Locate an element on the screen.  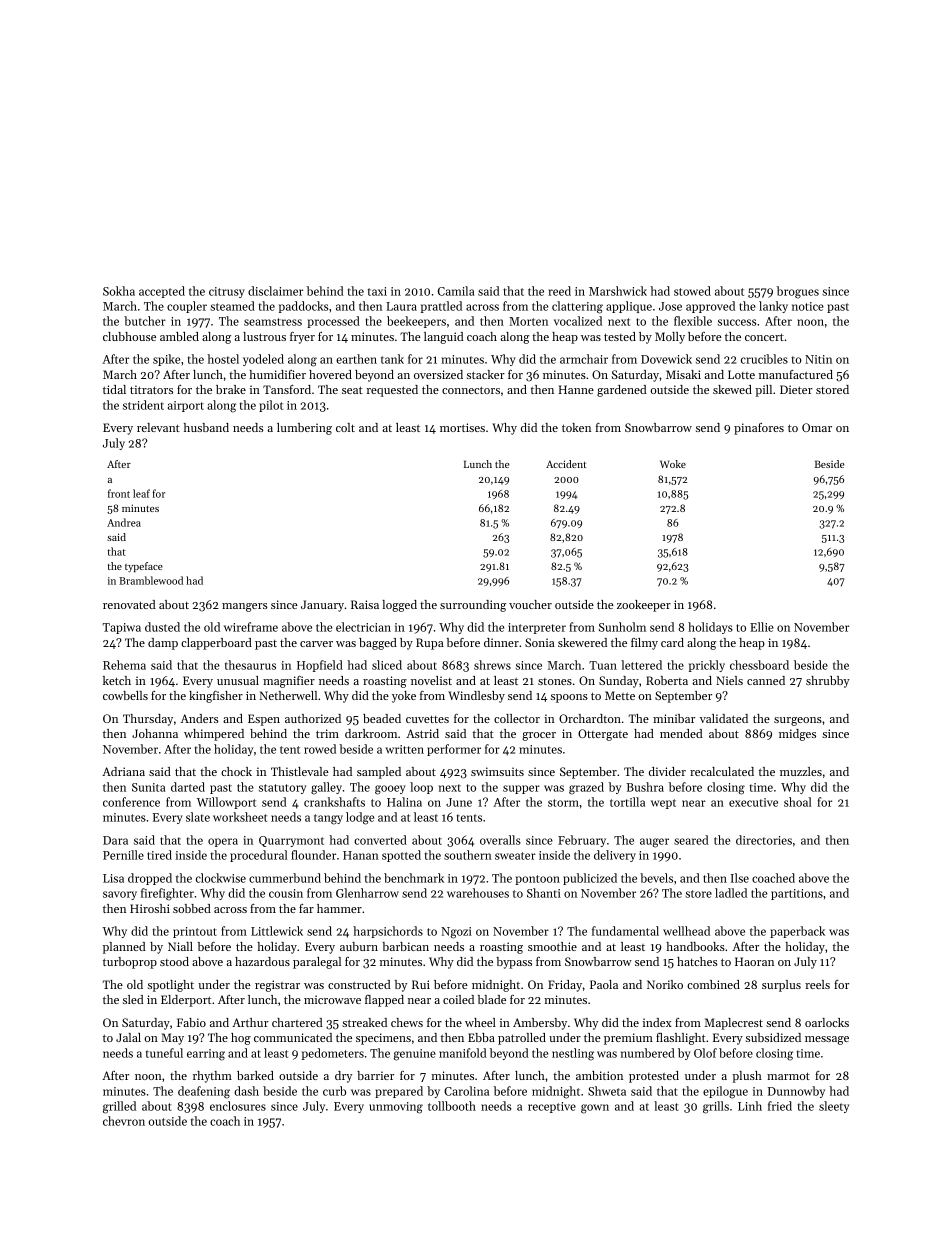
genuine is located at coordinates (415, 1055).
